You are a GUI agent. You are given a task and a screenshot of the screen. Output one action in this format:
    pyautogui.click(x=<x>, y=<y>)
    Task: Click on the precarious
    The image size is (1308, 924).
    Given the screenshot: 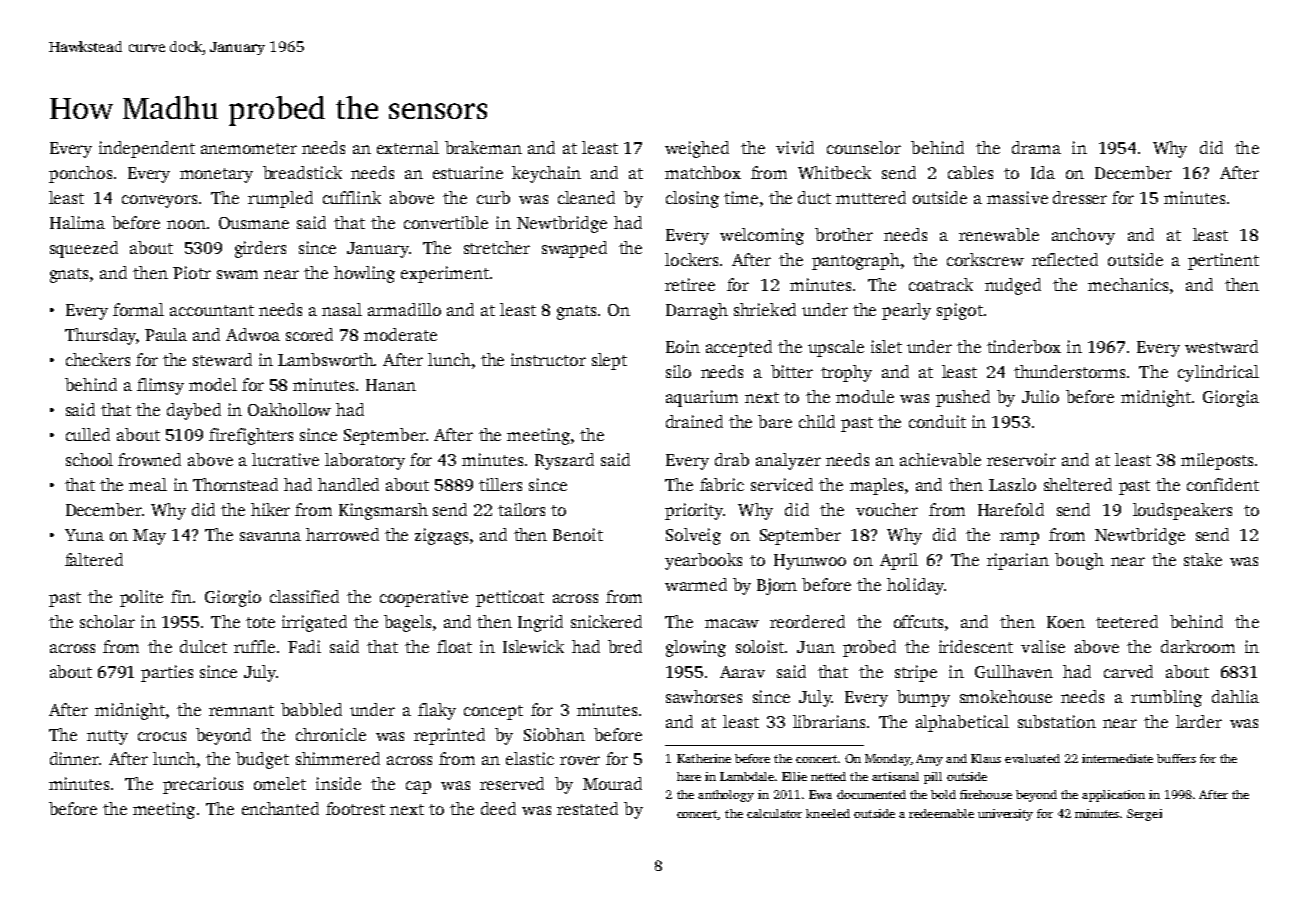 What is the action you would take?
    pyautogui.click(x=203, y=785)
